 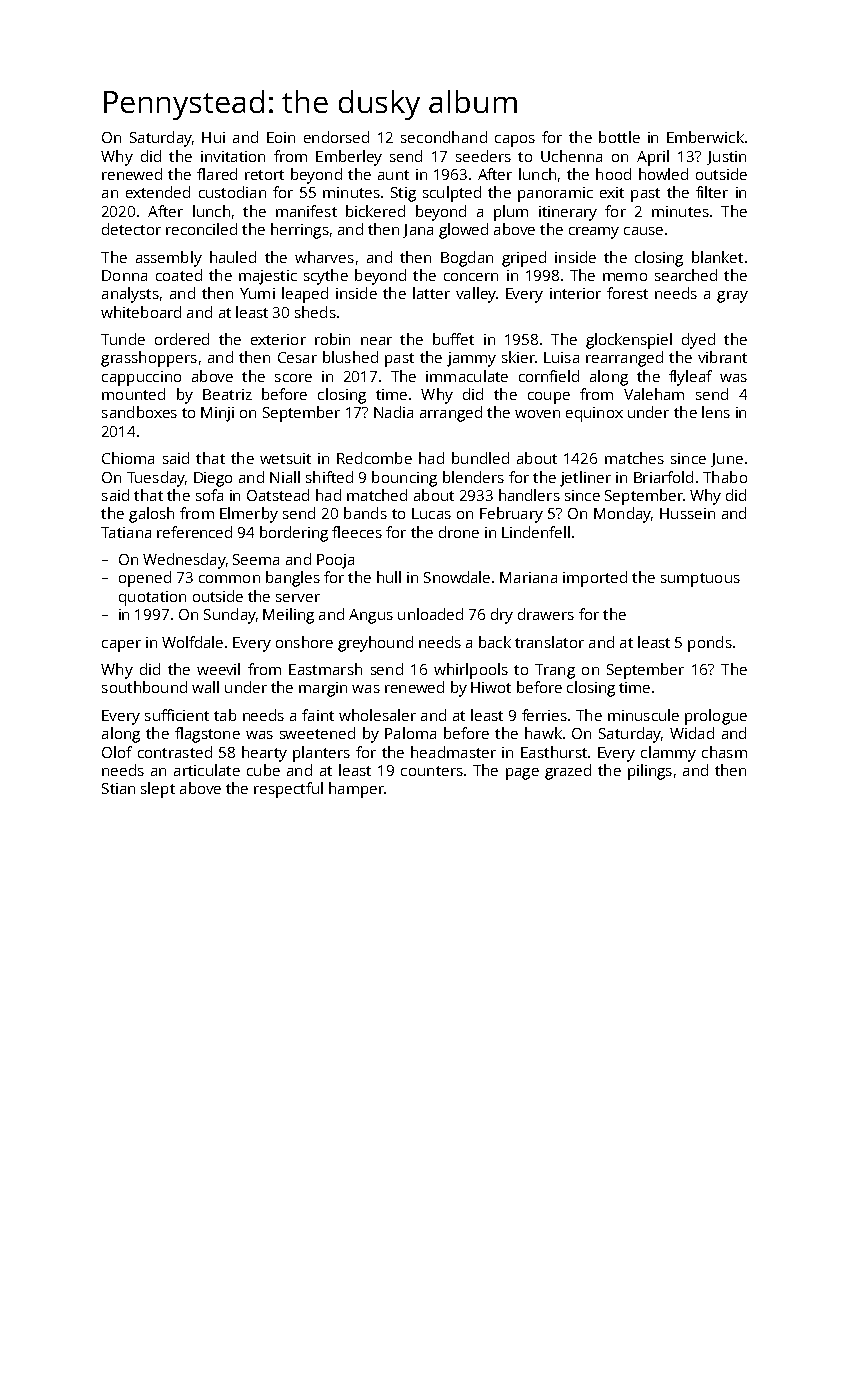 I want to click on Bogdan, so click(x=467, y=259).
